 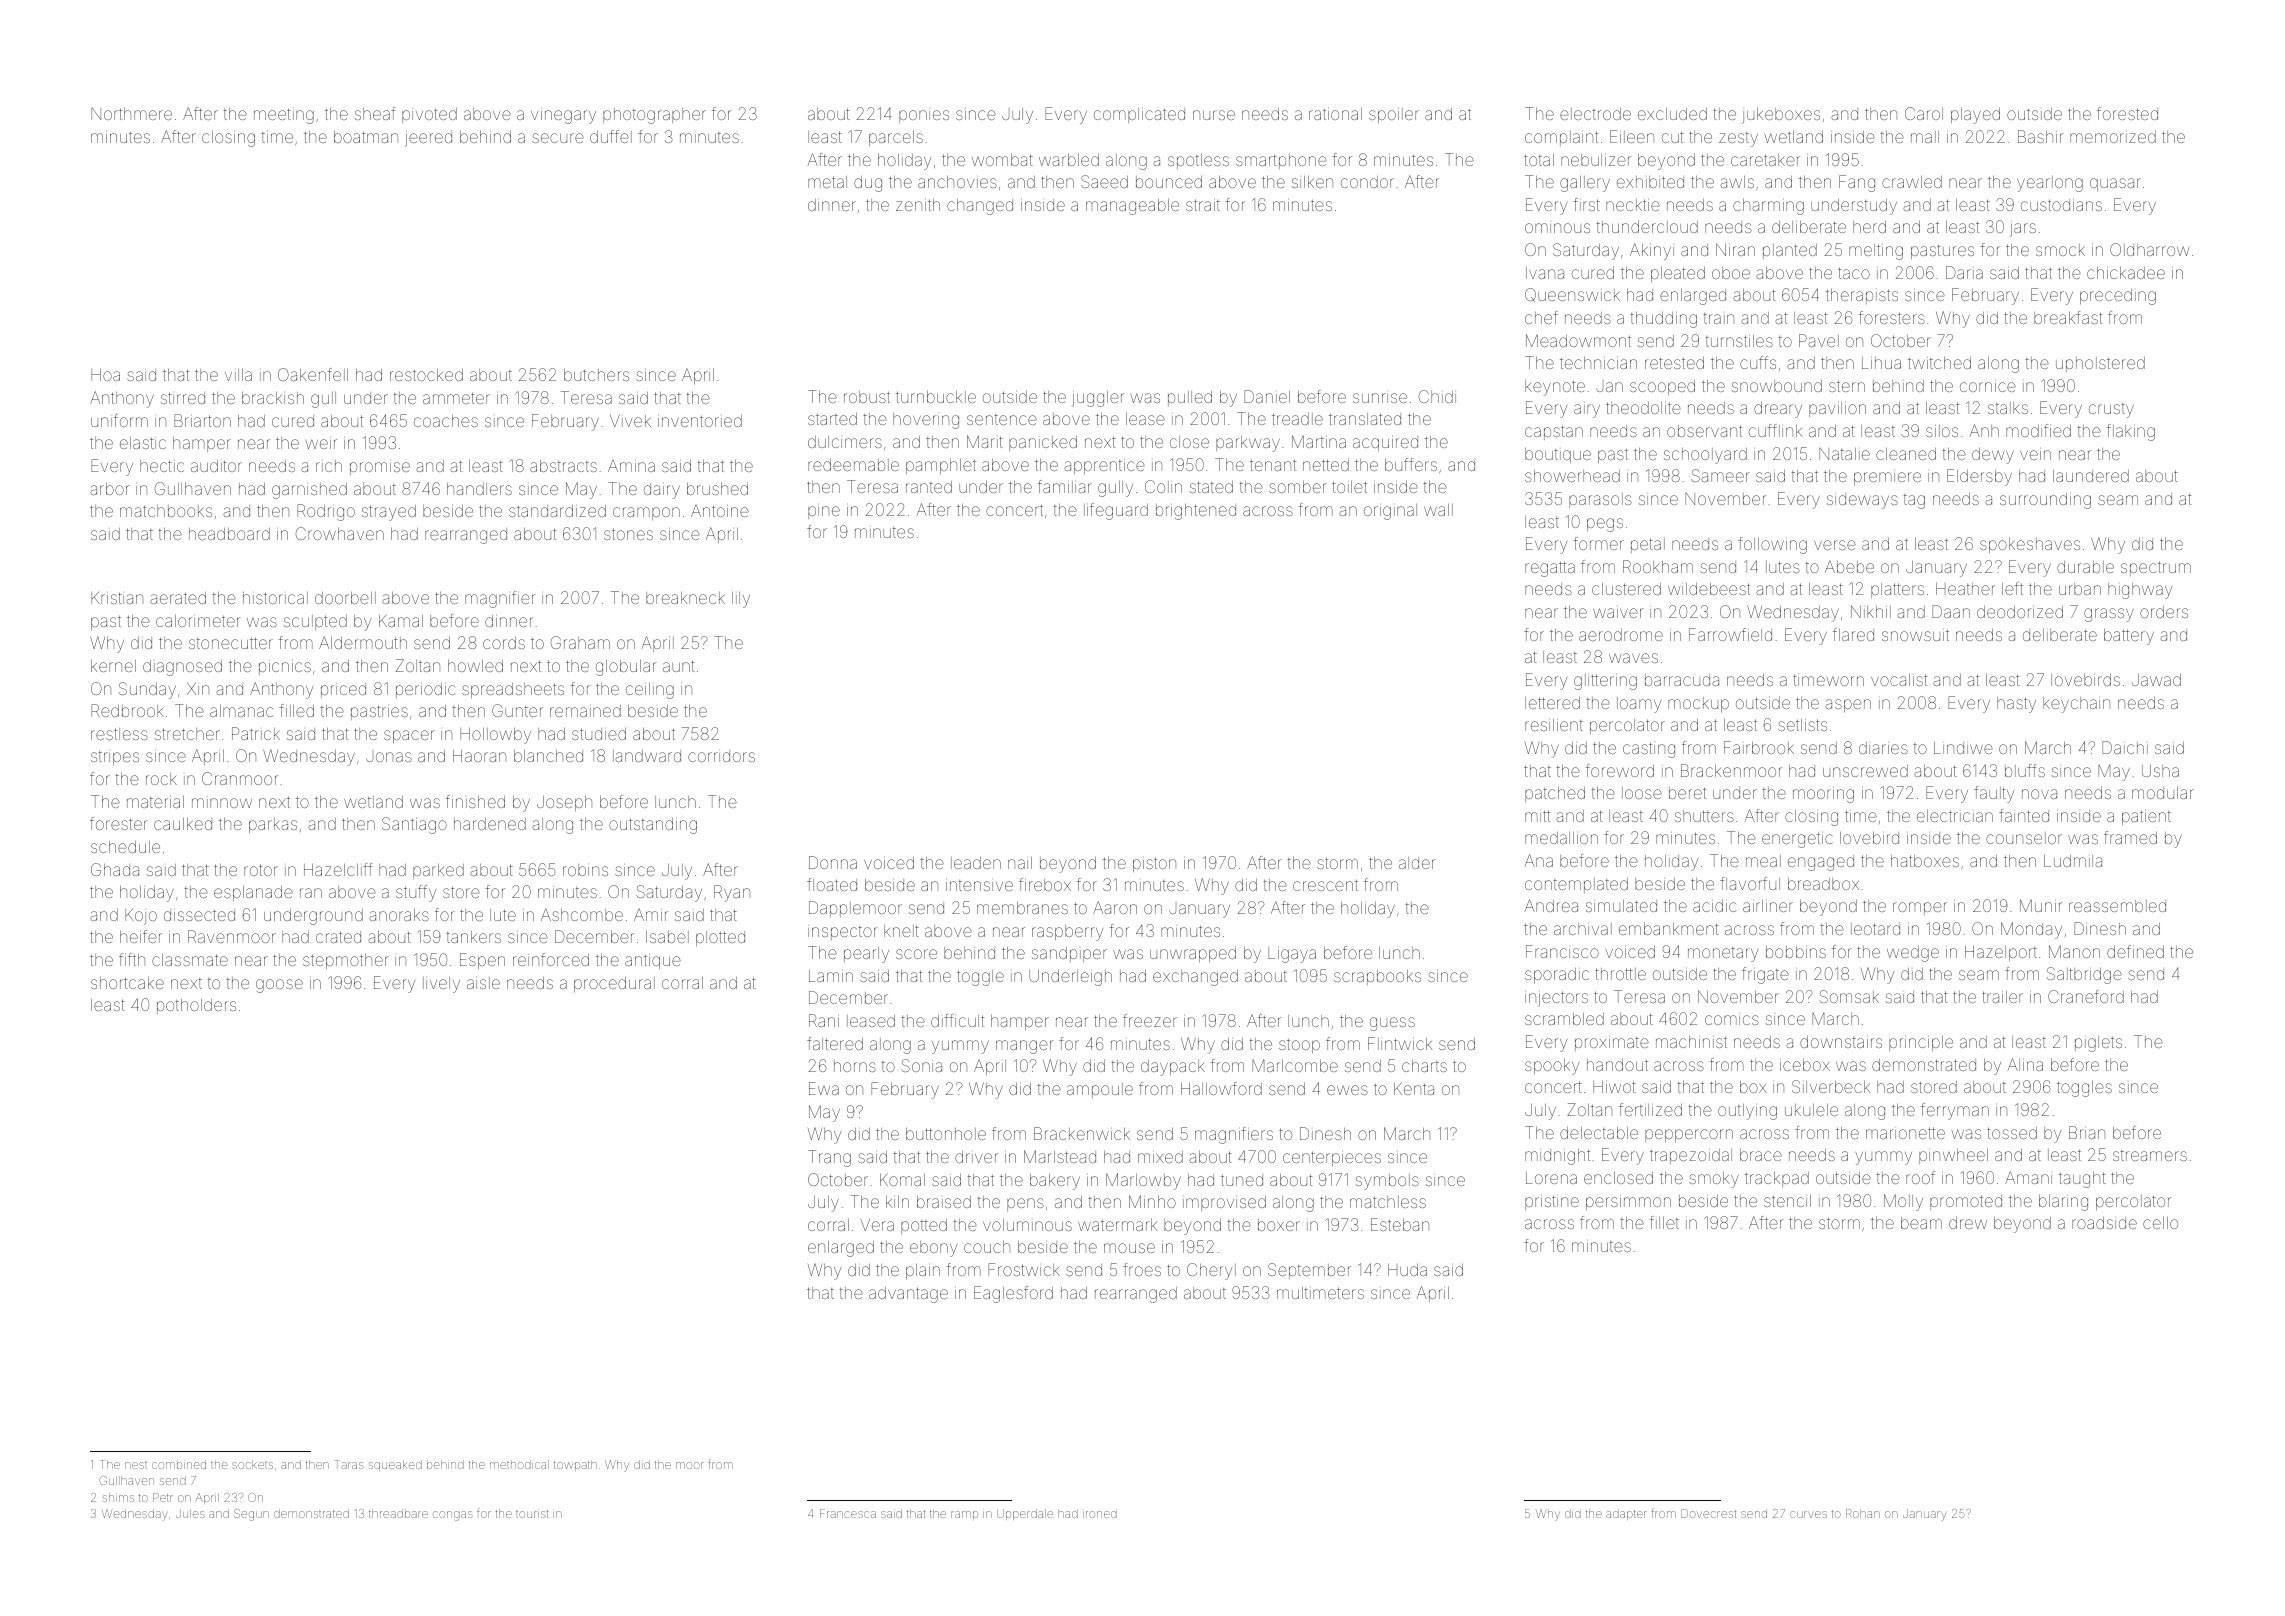 I want to click on Jawad, so click(x=2156, y=680).
